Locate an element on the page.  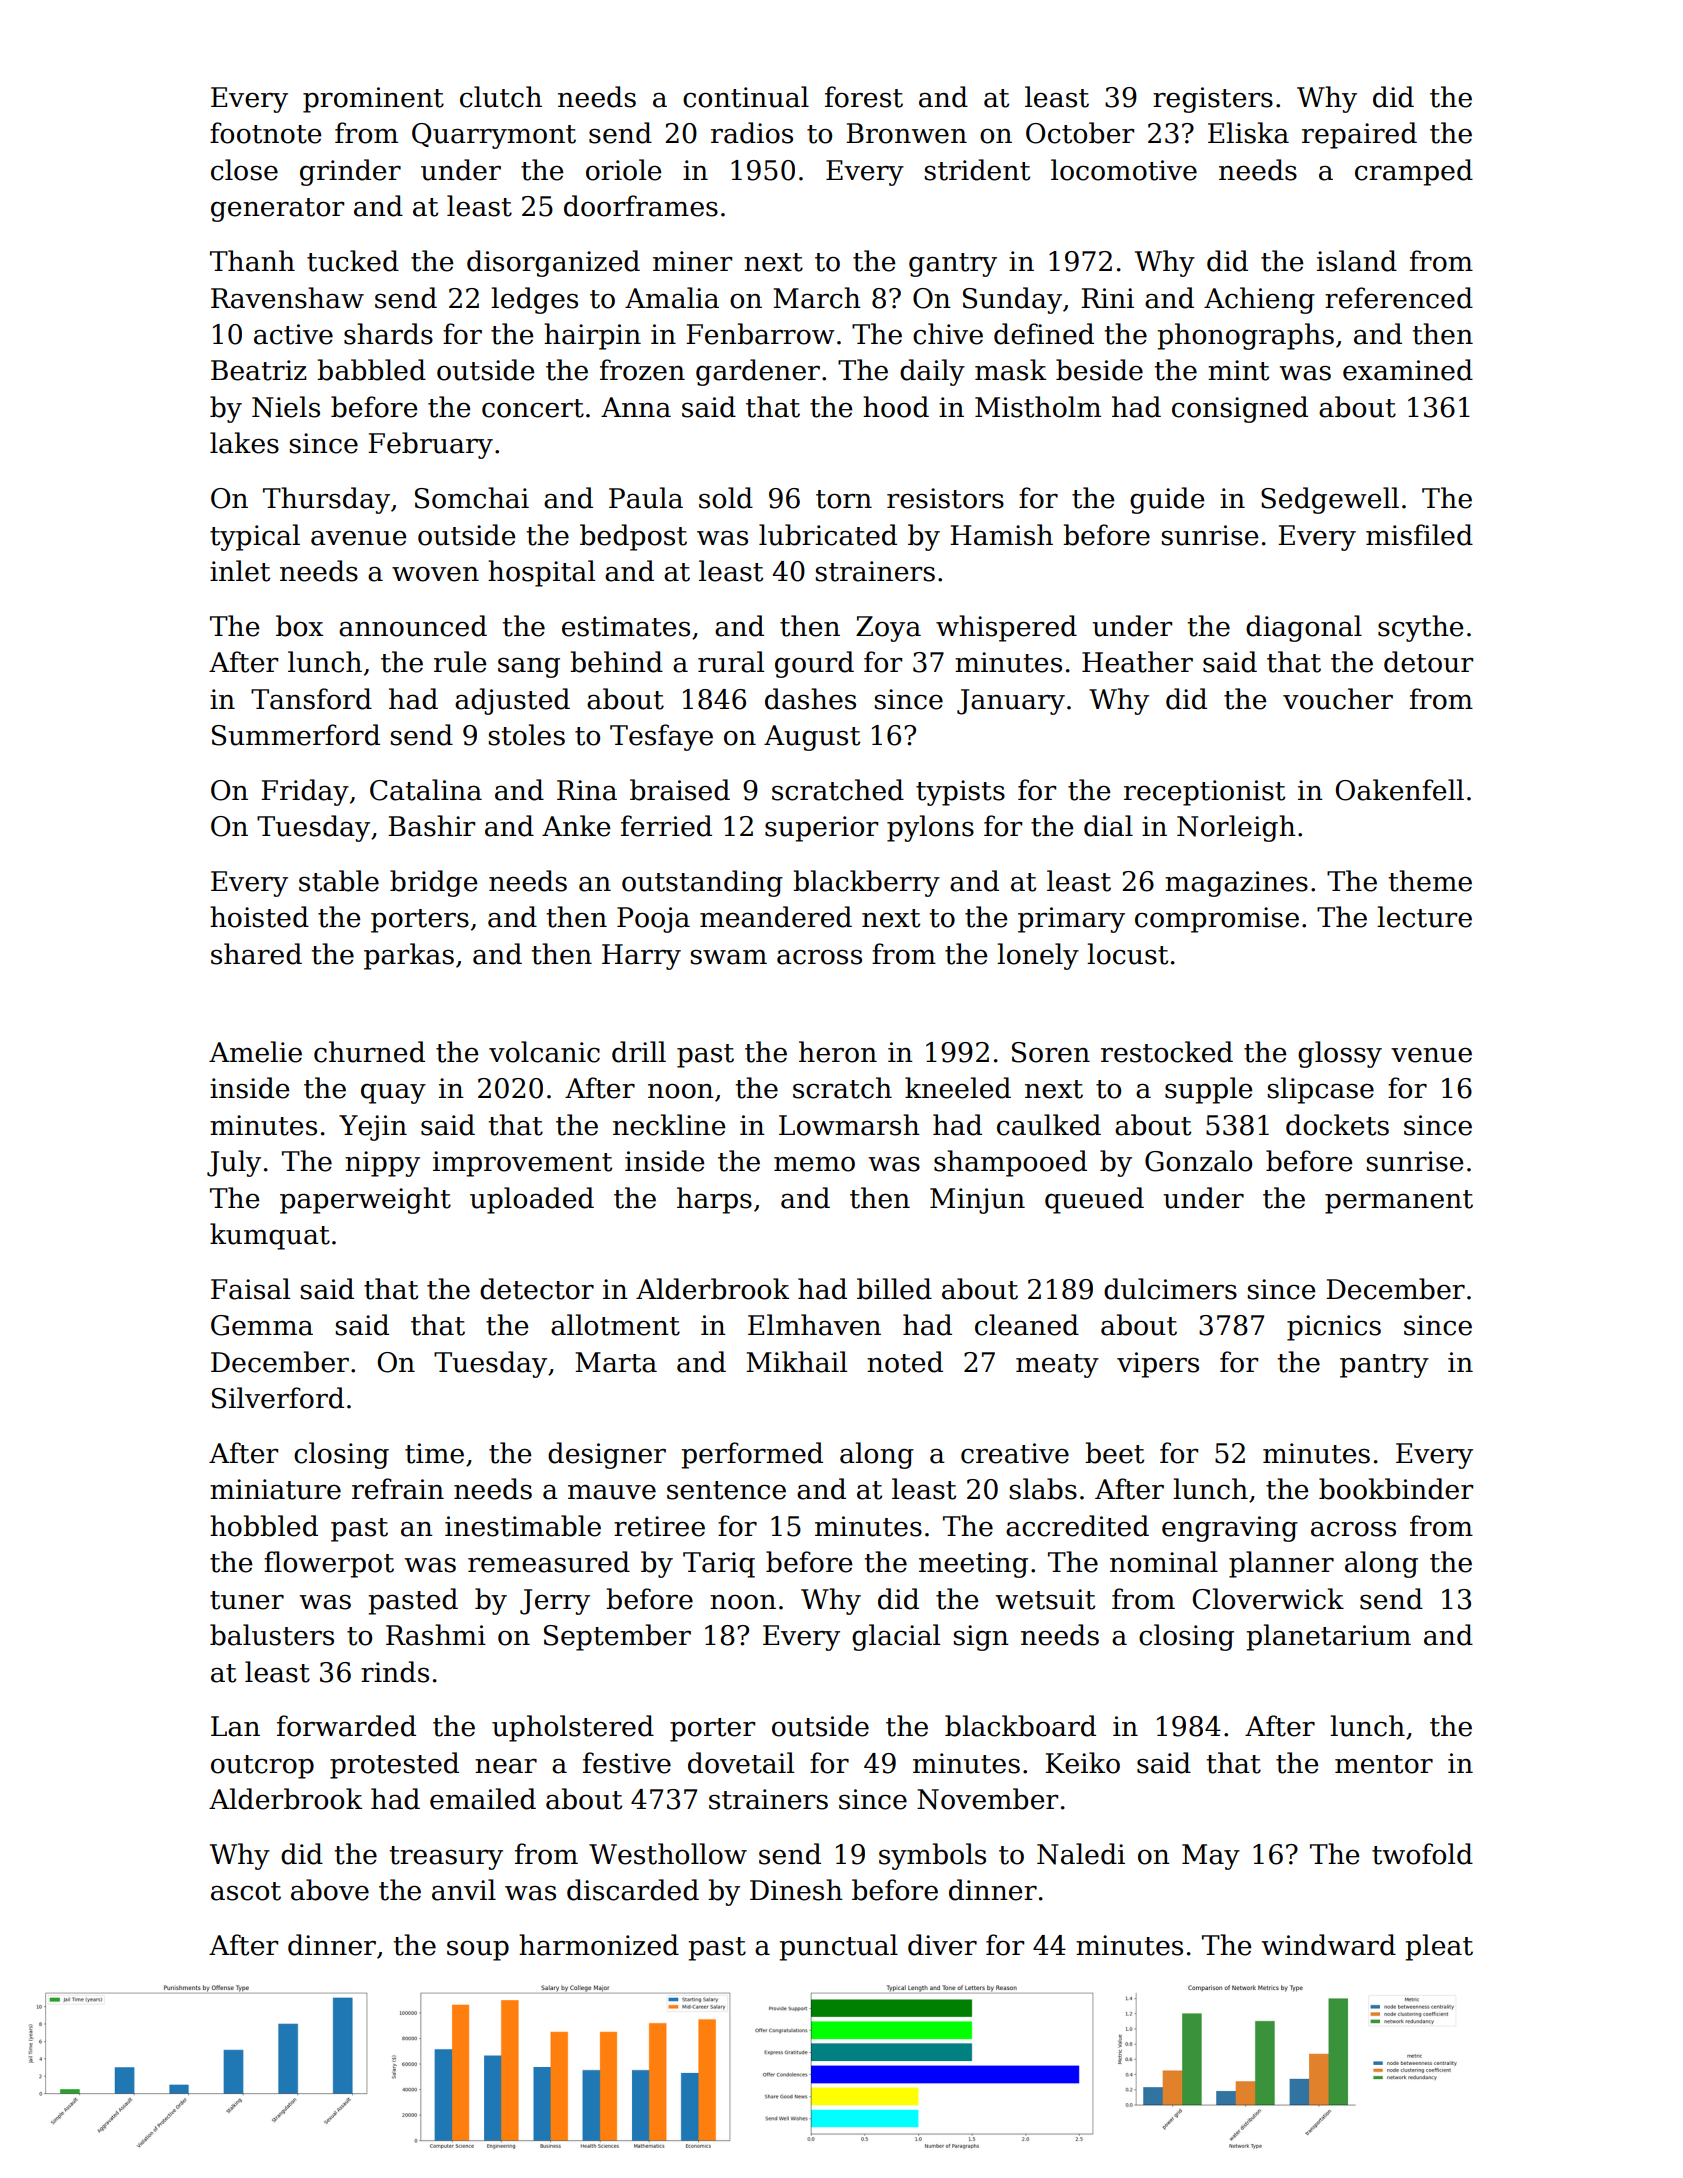
Lowmarsh is located at coordinates (849, 1125).
